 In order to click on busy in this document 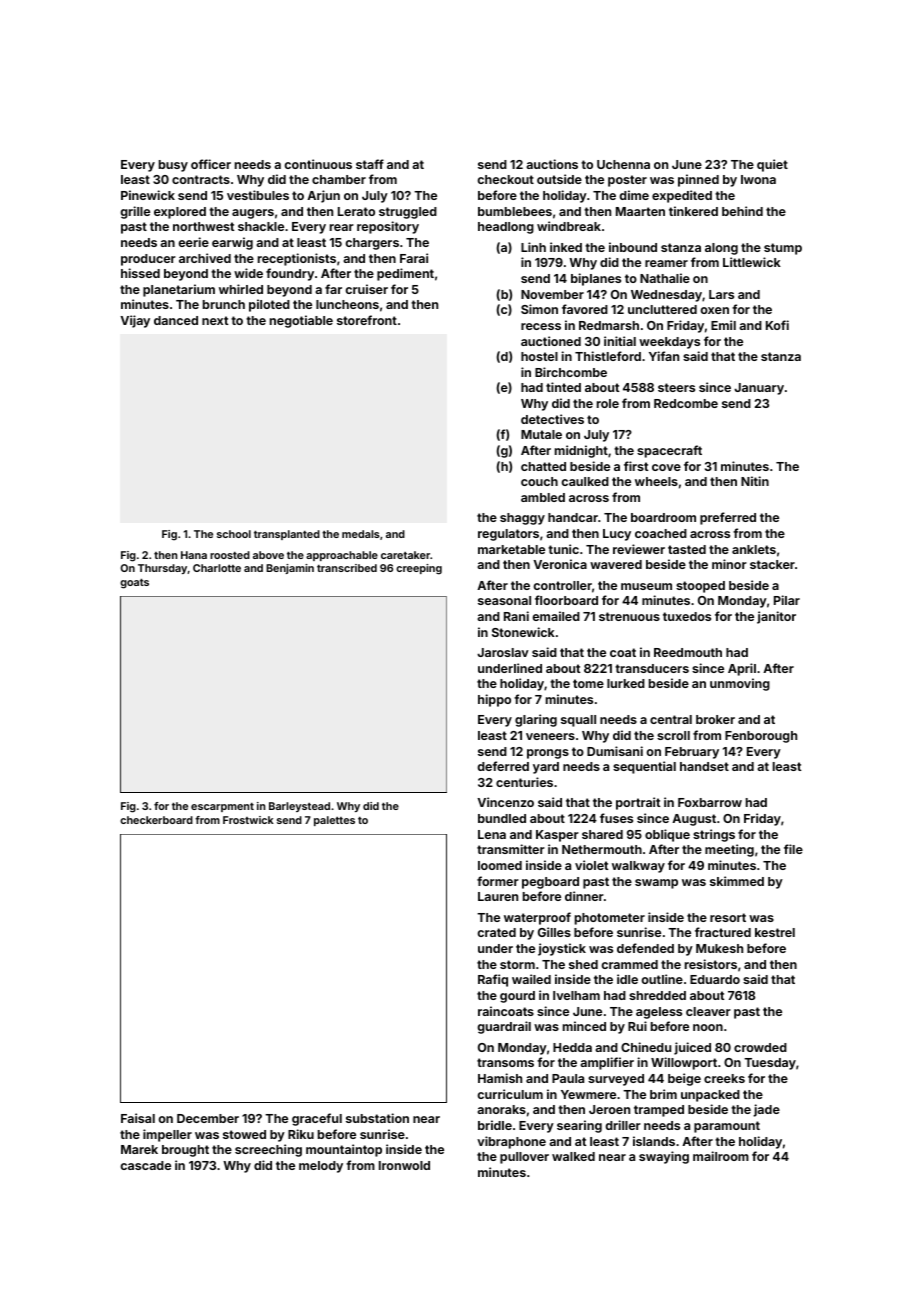, I will do `click(173, 166)`.
